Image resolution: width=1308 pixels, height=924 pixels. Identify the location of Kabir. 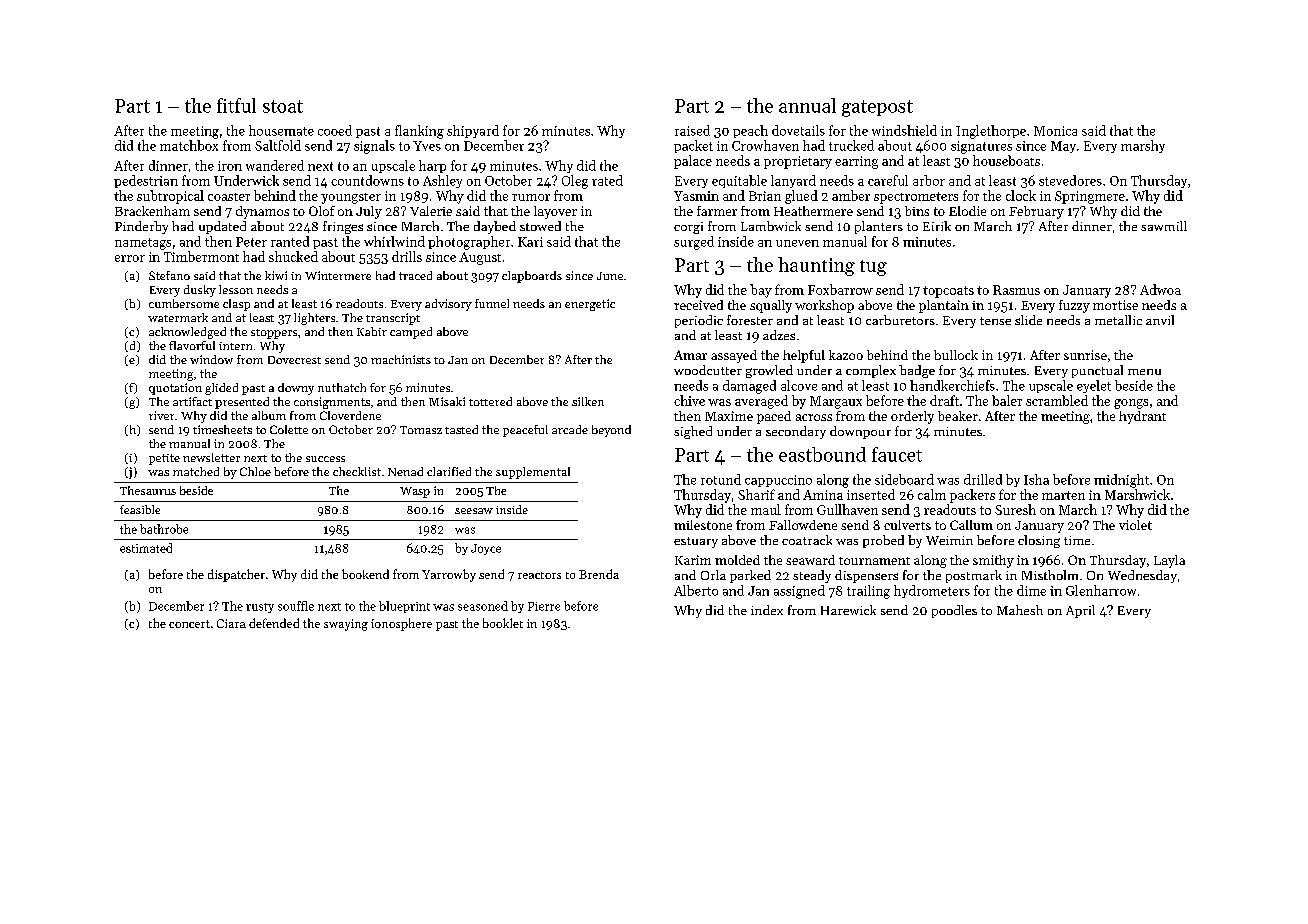
(372, 331).
